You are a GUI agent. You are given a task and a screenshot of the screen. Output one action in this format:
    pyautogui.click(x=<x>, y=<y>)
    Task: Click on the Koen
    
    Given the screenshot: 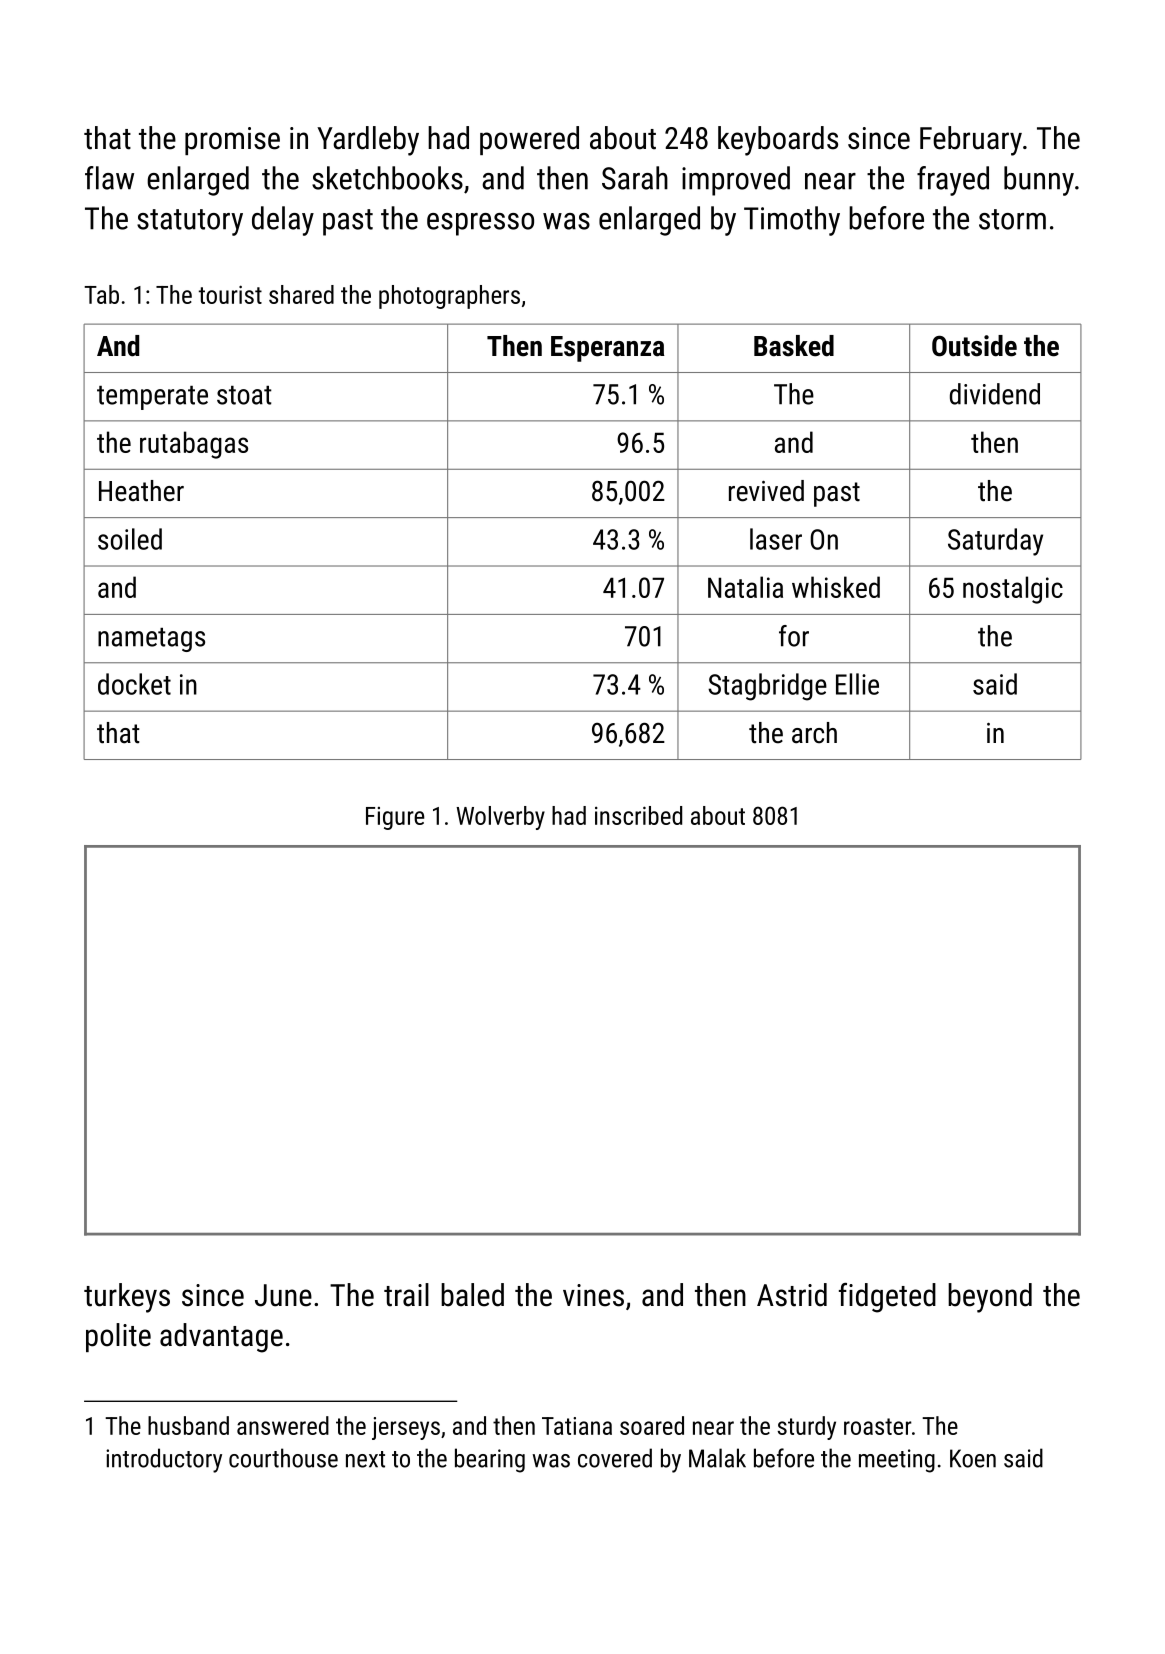 What is the action you would take?
    pyautogui.click(x=973, y=1458)
